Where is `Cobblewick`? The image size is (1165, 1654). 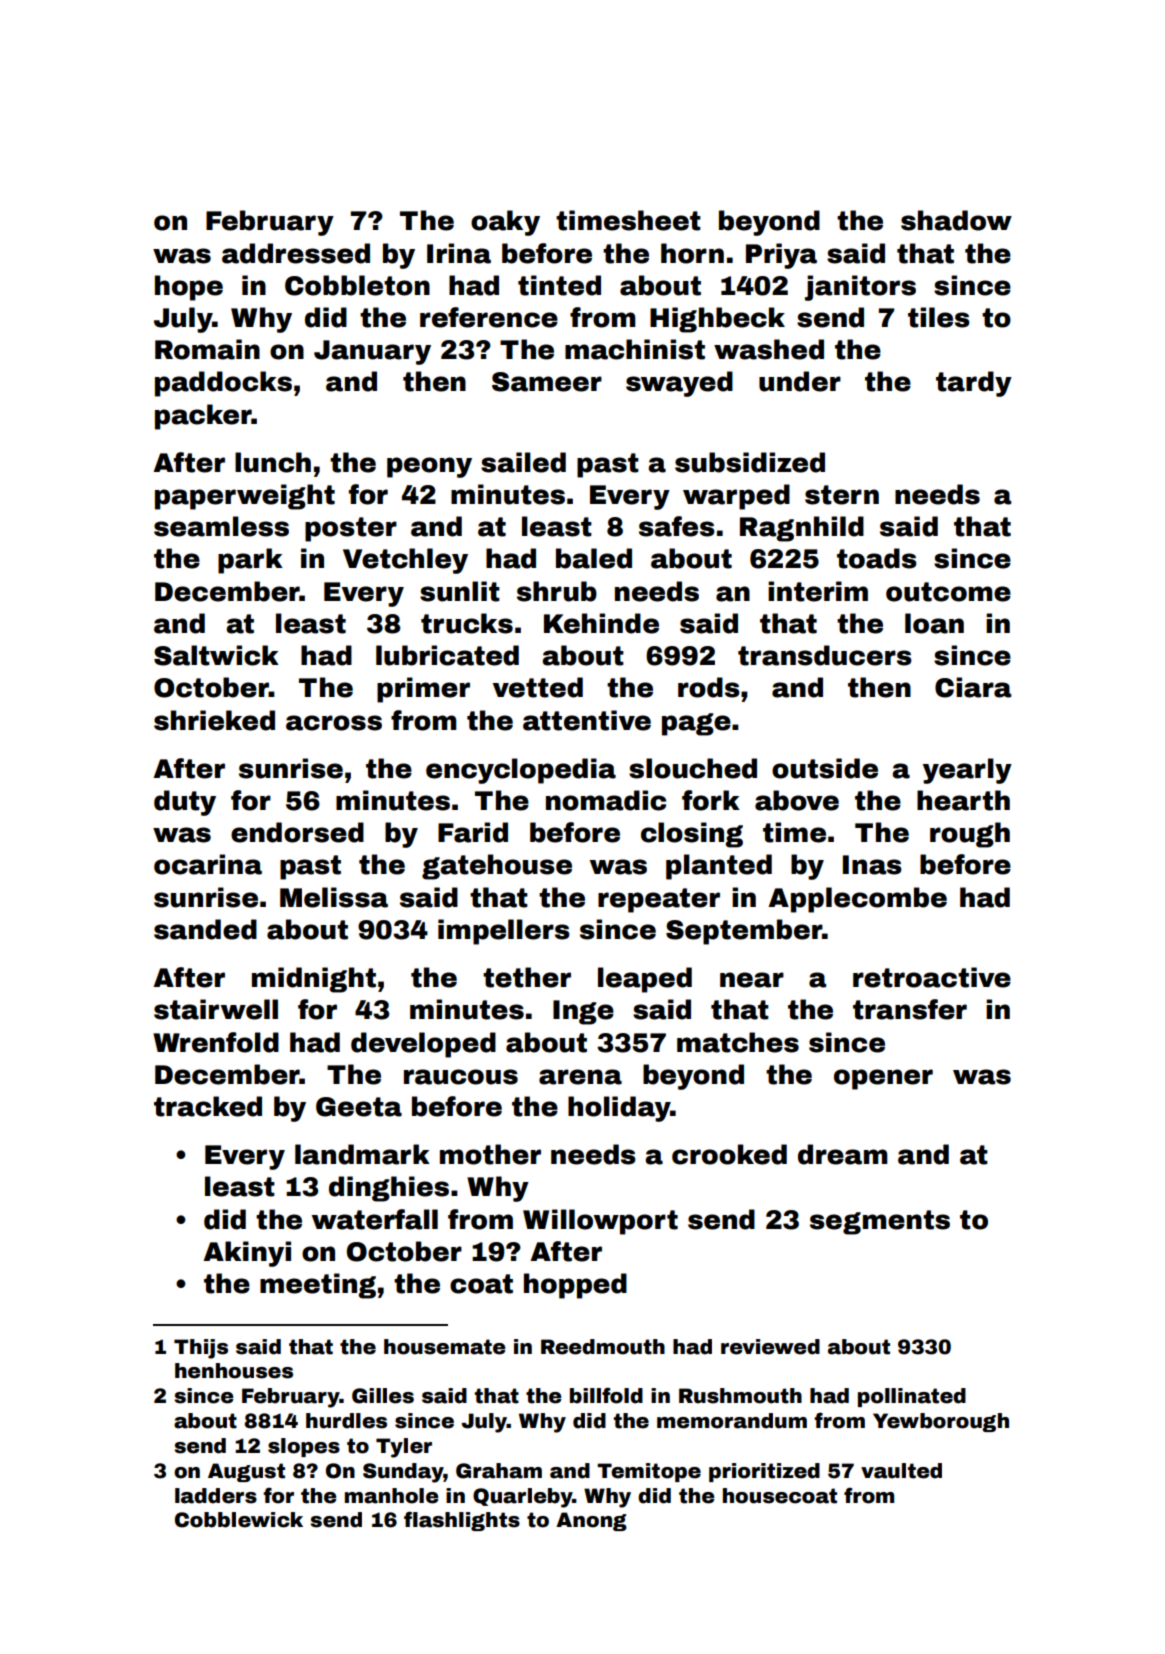 Cobblewick is located at coordinates (239, 1520).
